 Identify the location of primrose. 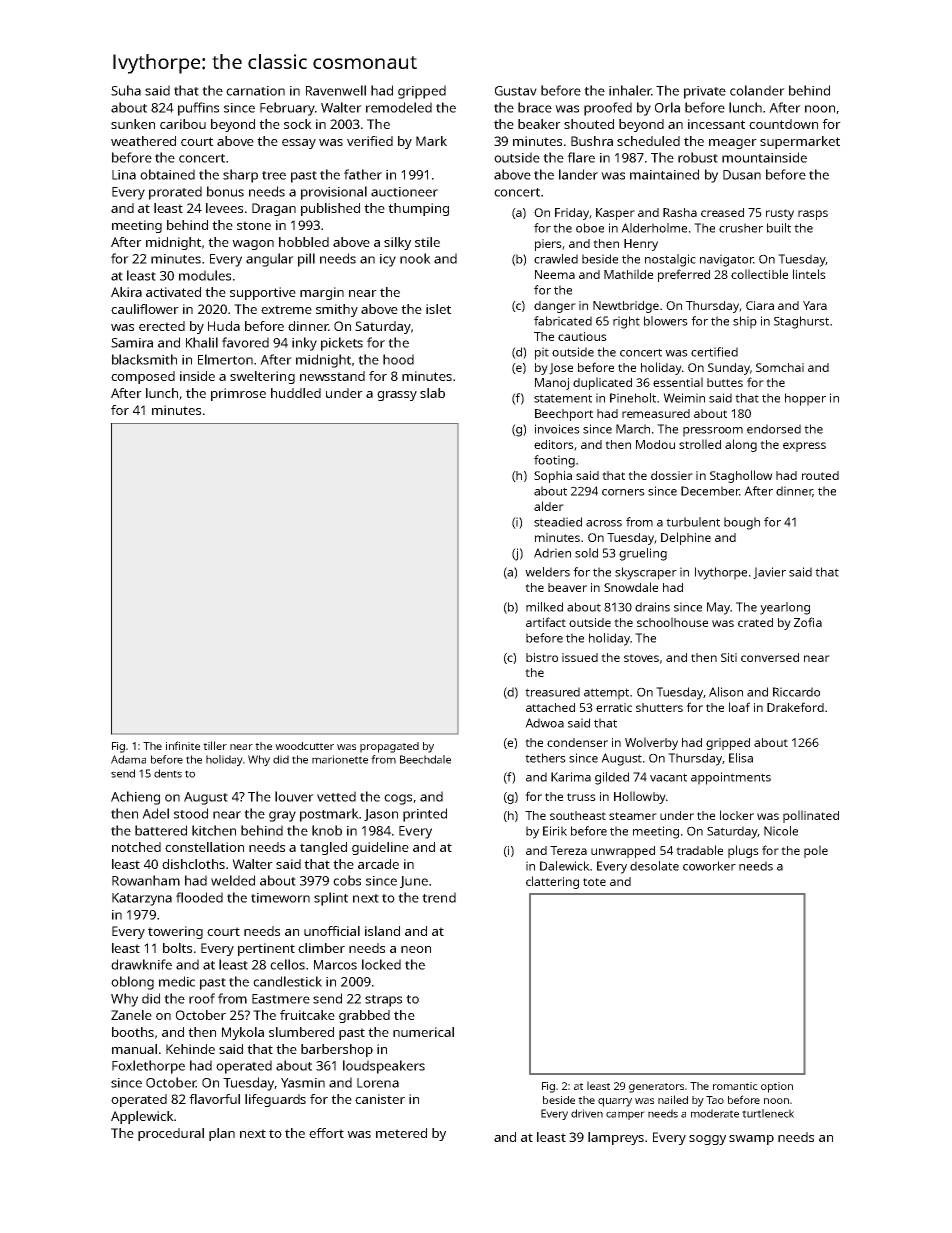
(238, 394).
